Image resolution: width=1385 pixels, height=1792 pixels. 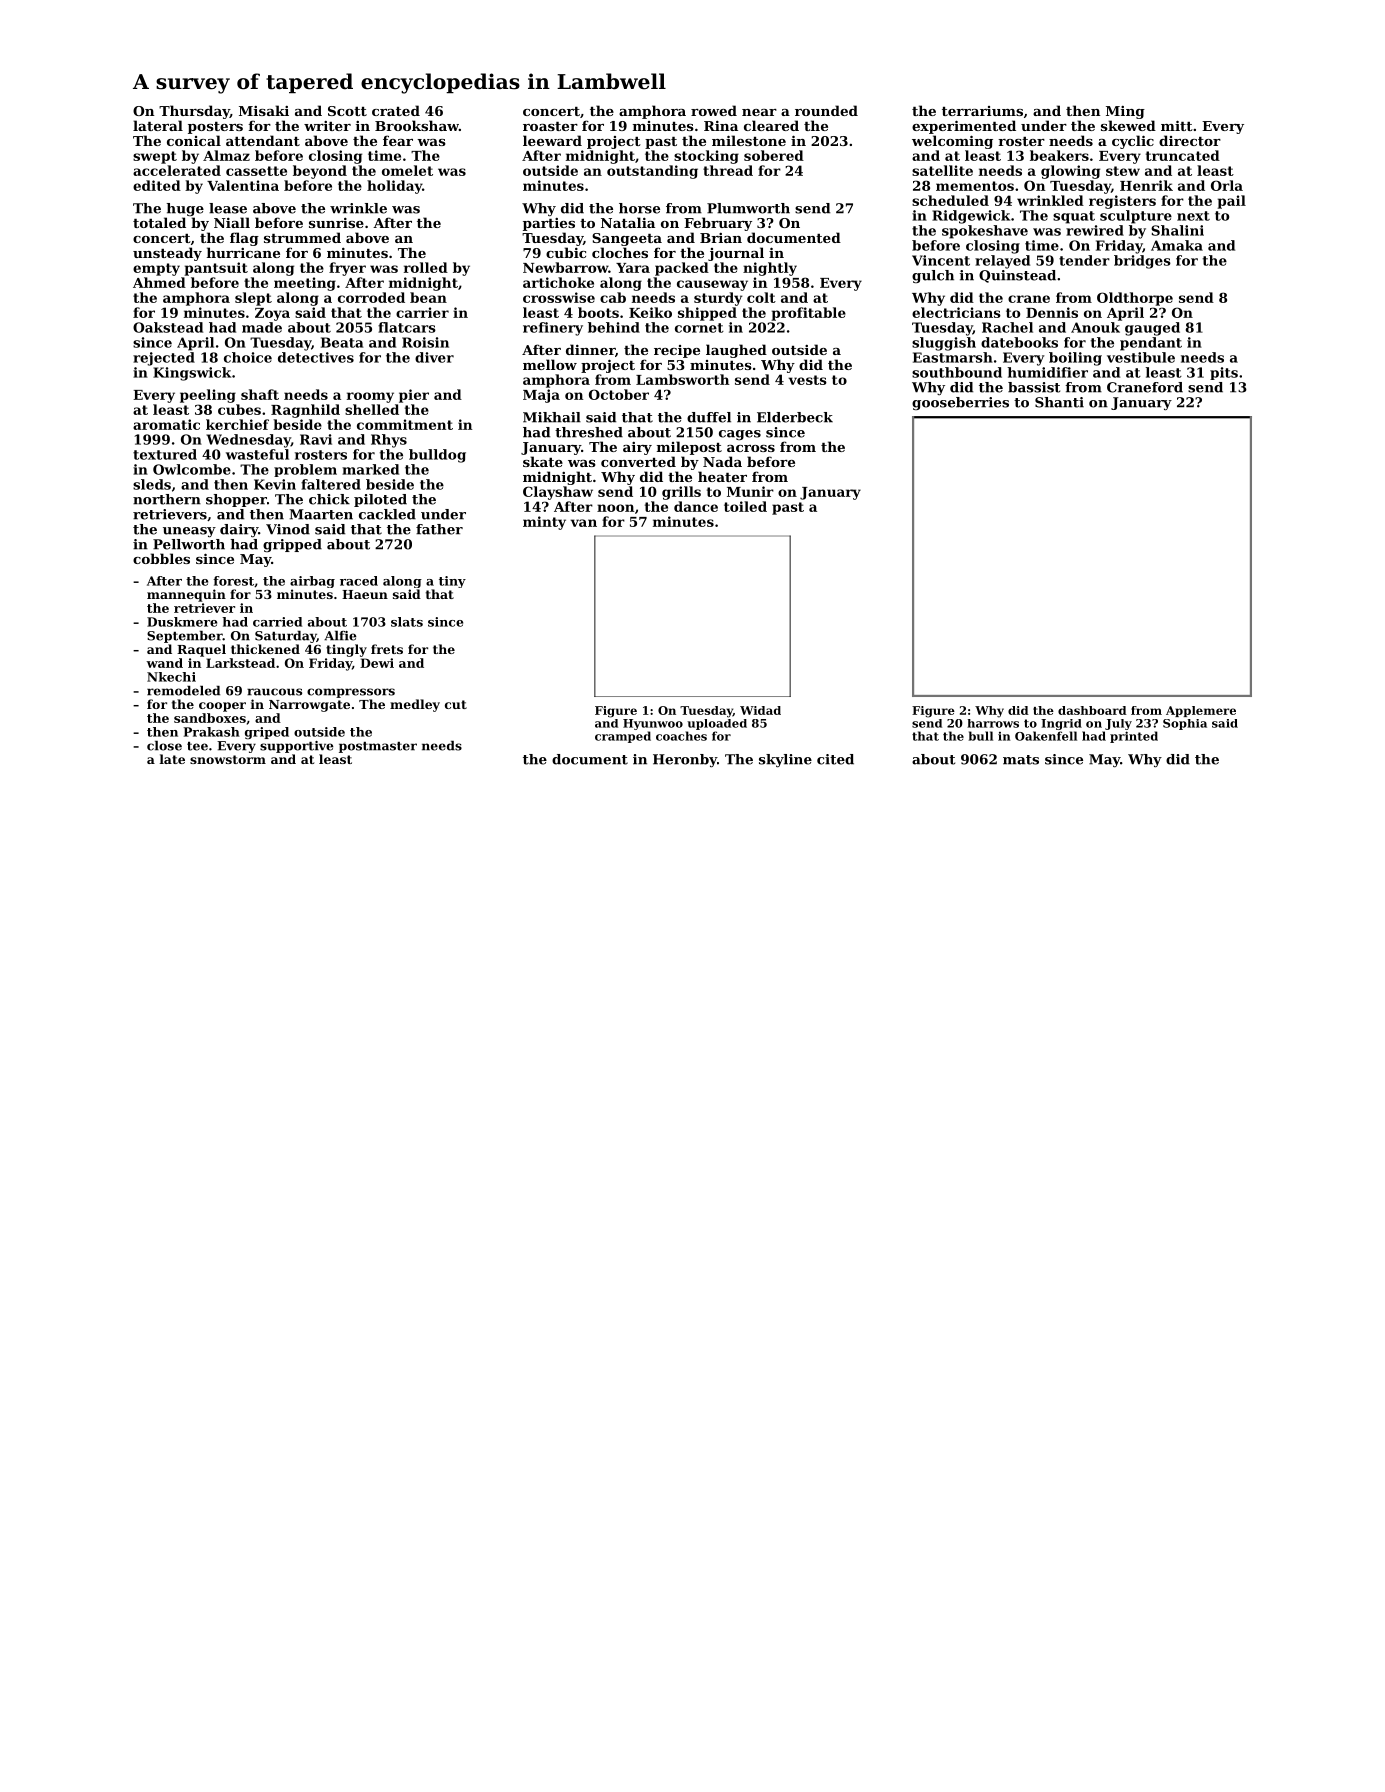 What do you see at coordinates (549, 224) in the screenshot?
I see `parties` at bounding box center [549, 224].
